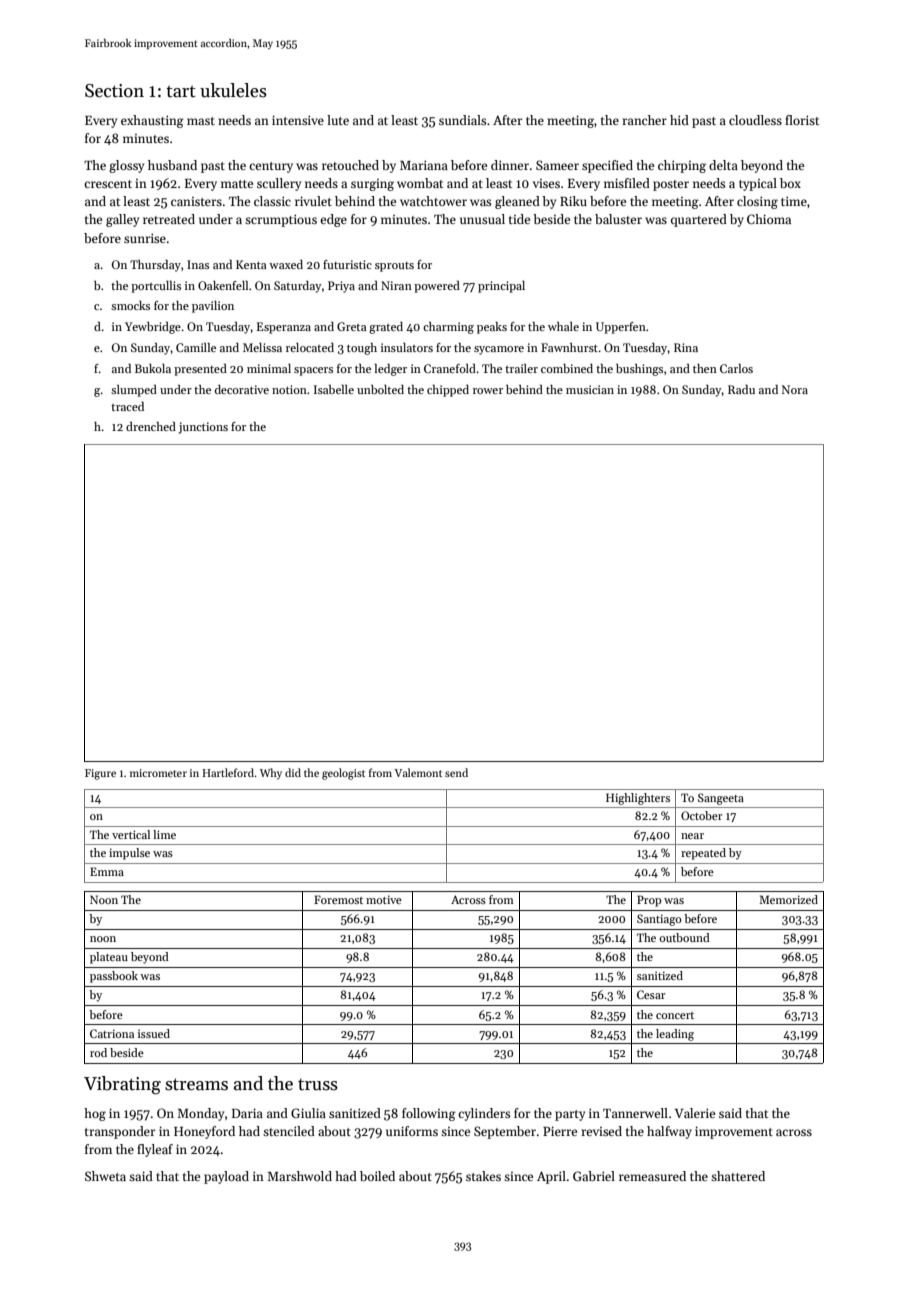  I want to click on Foremost, so click(338, 899).
